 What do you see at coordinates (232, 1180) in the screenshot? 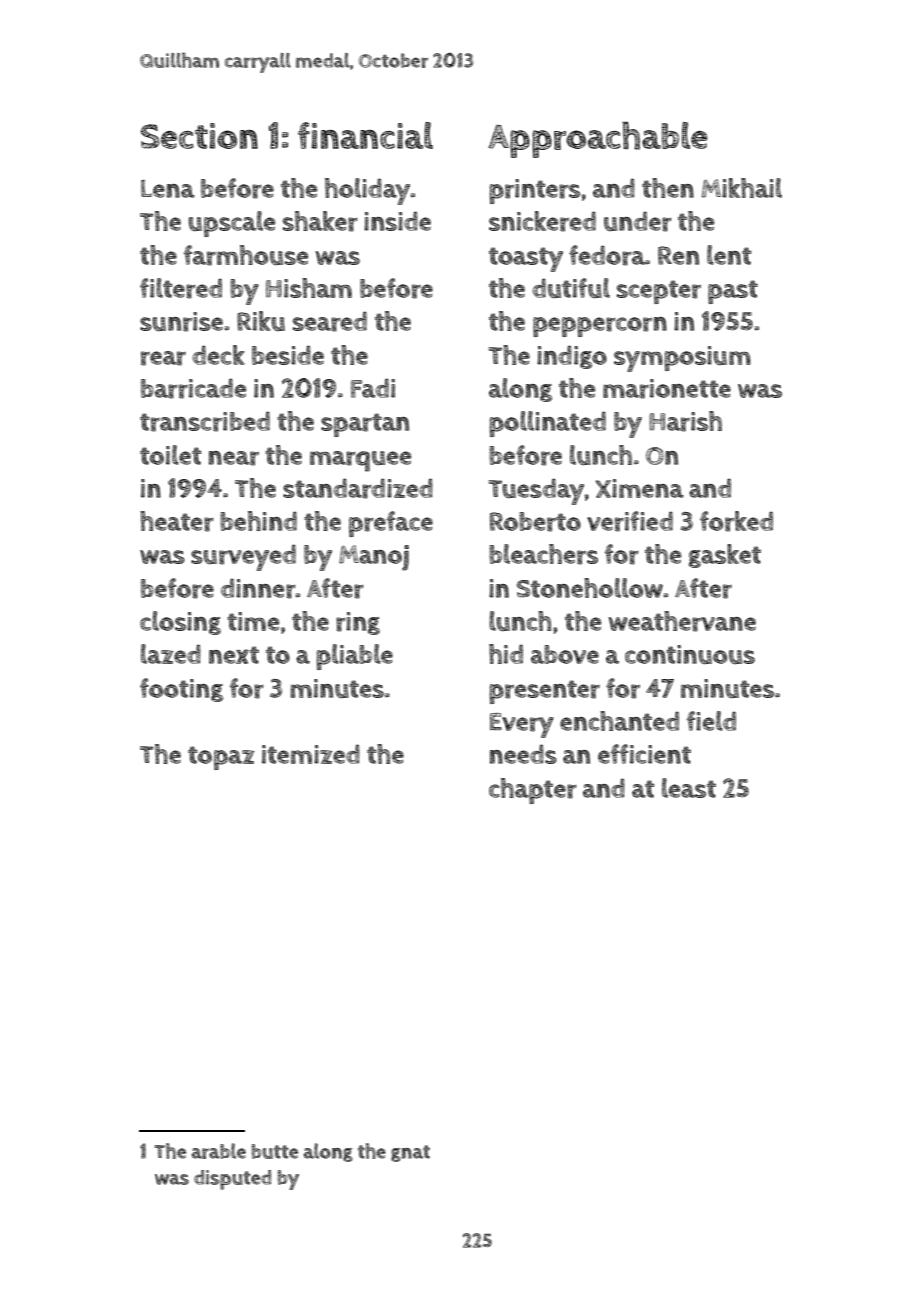
I see `disputed` at bounding box center [232, 1180].
